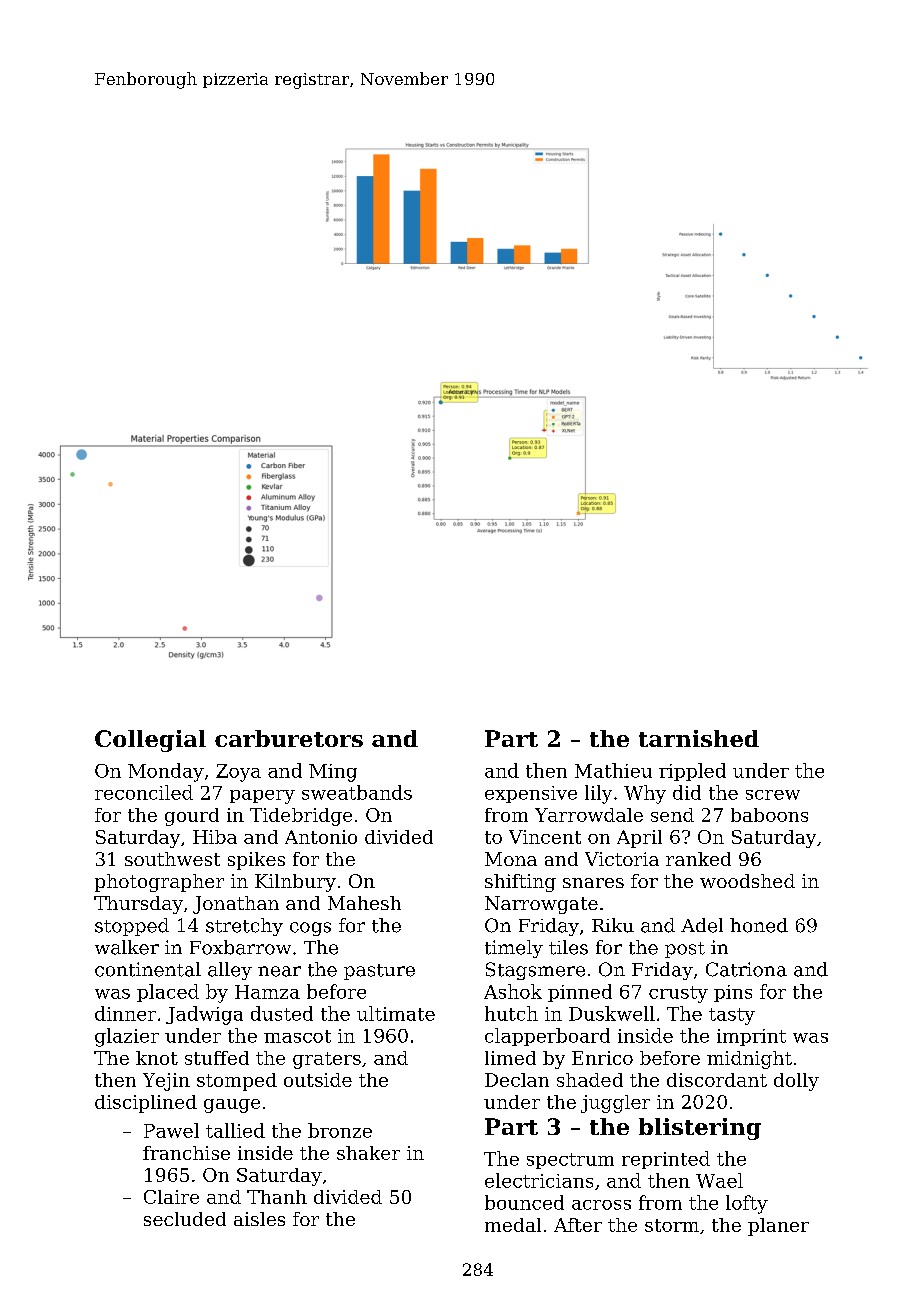 This document has height=1311, width=924. Describe the element at coordinates (186, 1153) in the document. I see `franchise` at that location.
